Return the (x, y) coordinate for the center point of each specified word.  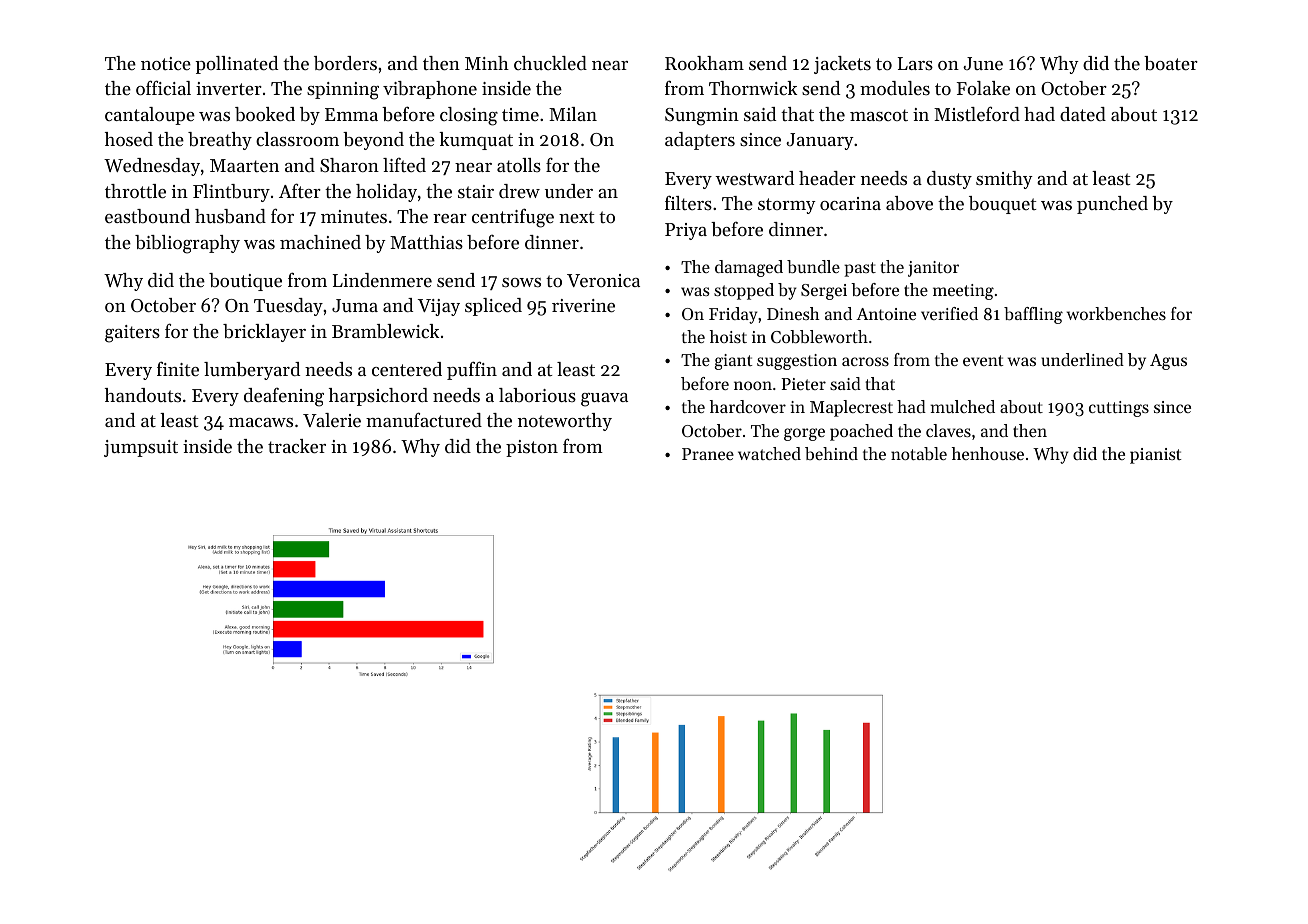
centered (407, 369)
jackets (842, 65)
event (983, 360)
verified (949, 313)
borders (345, 63)
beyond (373, 141)
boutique (245, 282)
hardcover (748, 406)
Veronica (603, 280)
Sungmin (702, 117)
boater (1171, 63)
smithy (1004, 180)
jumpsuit (141, 448)
